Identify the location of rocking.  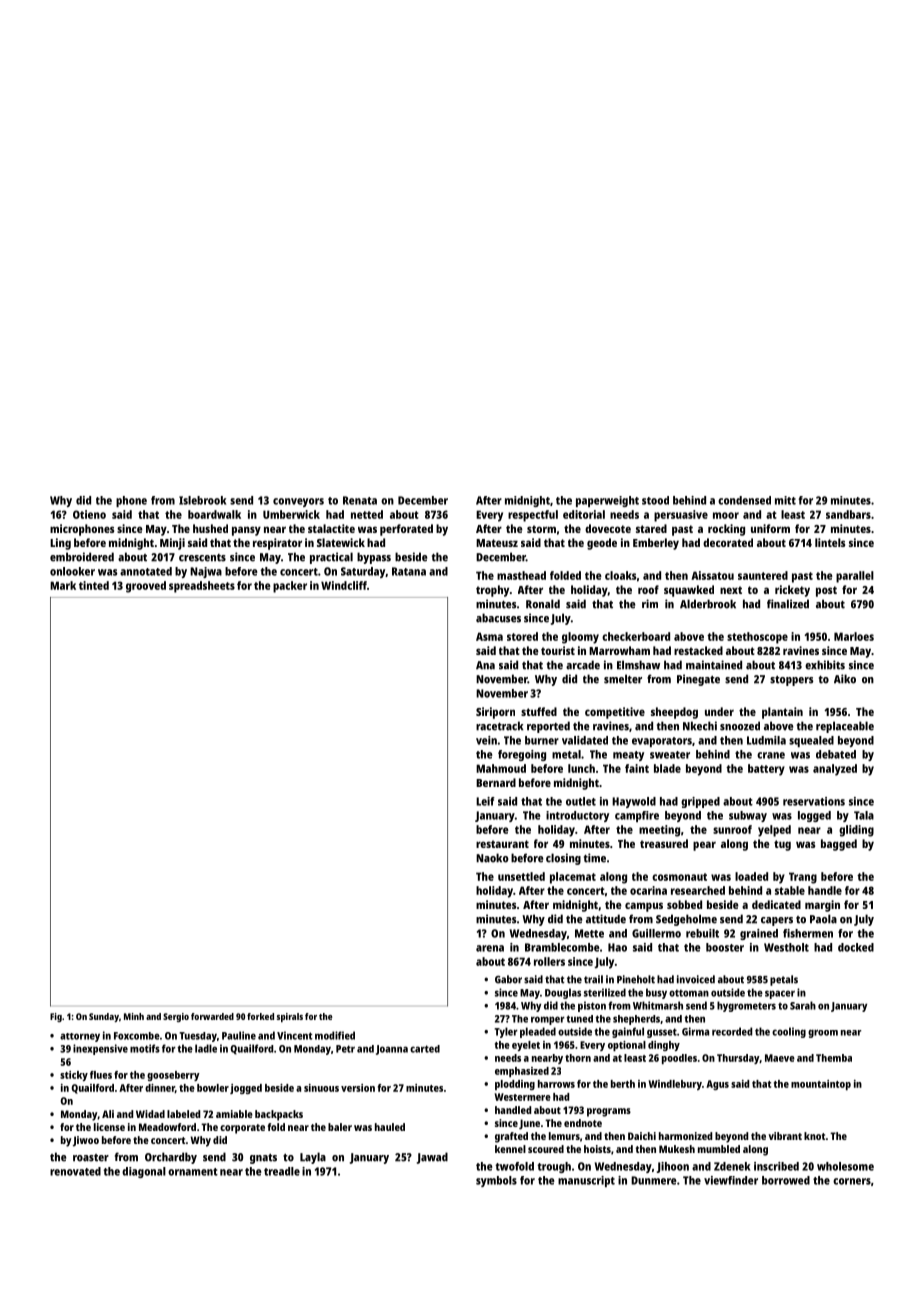
(726, 530).
